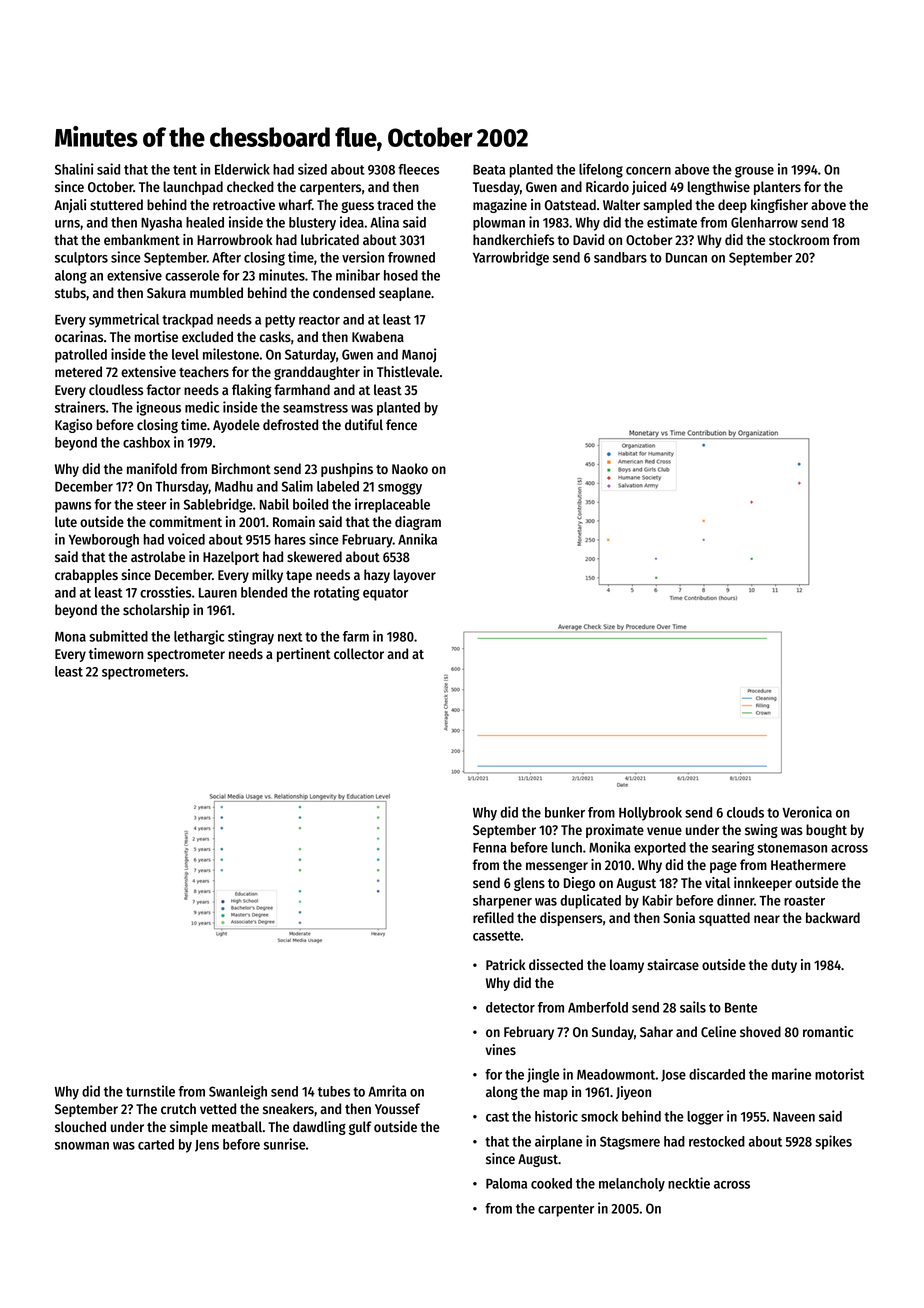 This screenshot has width=924, height=1308. What do you see at coordinates (650, 814) in the screenshot?
I see `Hollybrook` at bounding box center [650, 814].
